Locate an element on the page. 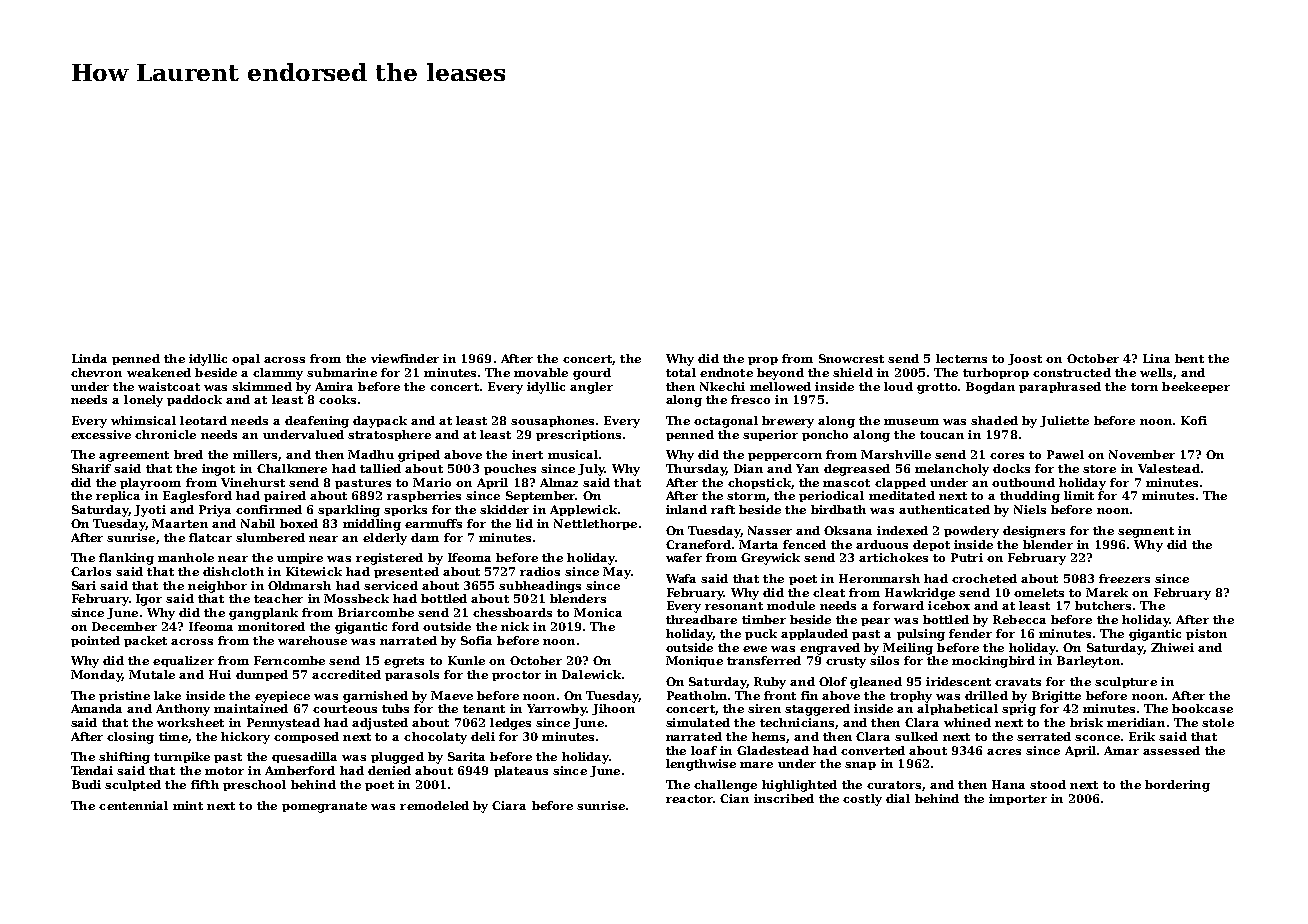 The width and height of the page is (1308, 924). Nettlethorpe is located at coordinates (595, 524).
